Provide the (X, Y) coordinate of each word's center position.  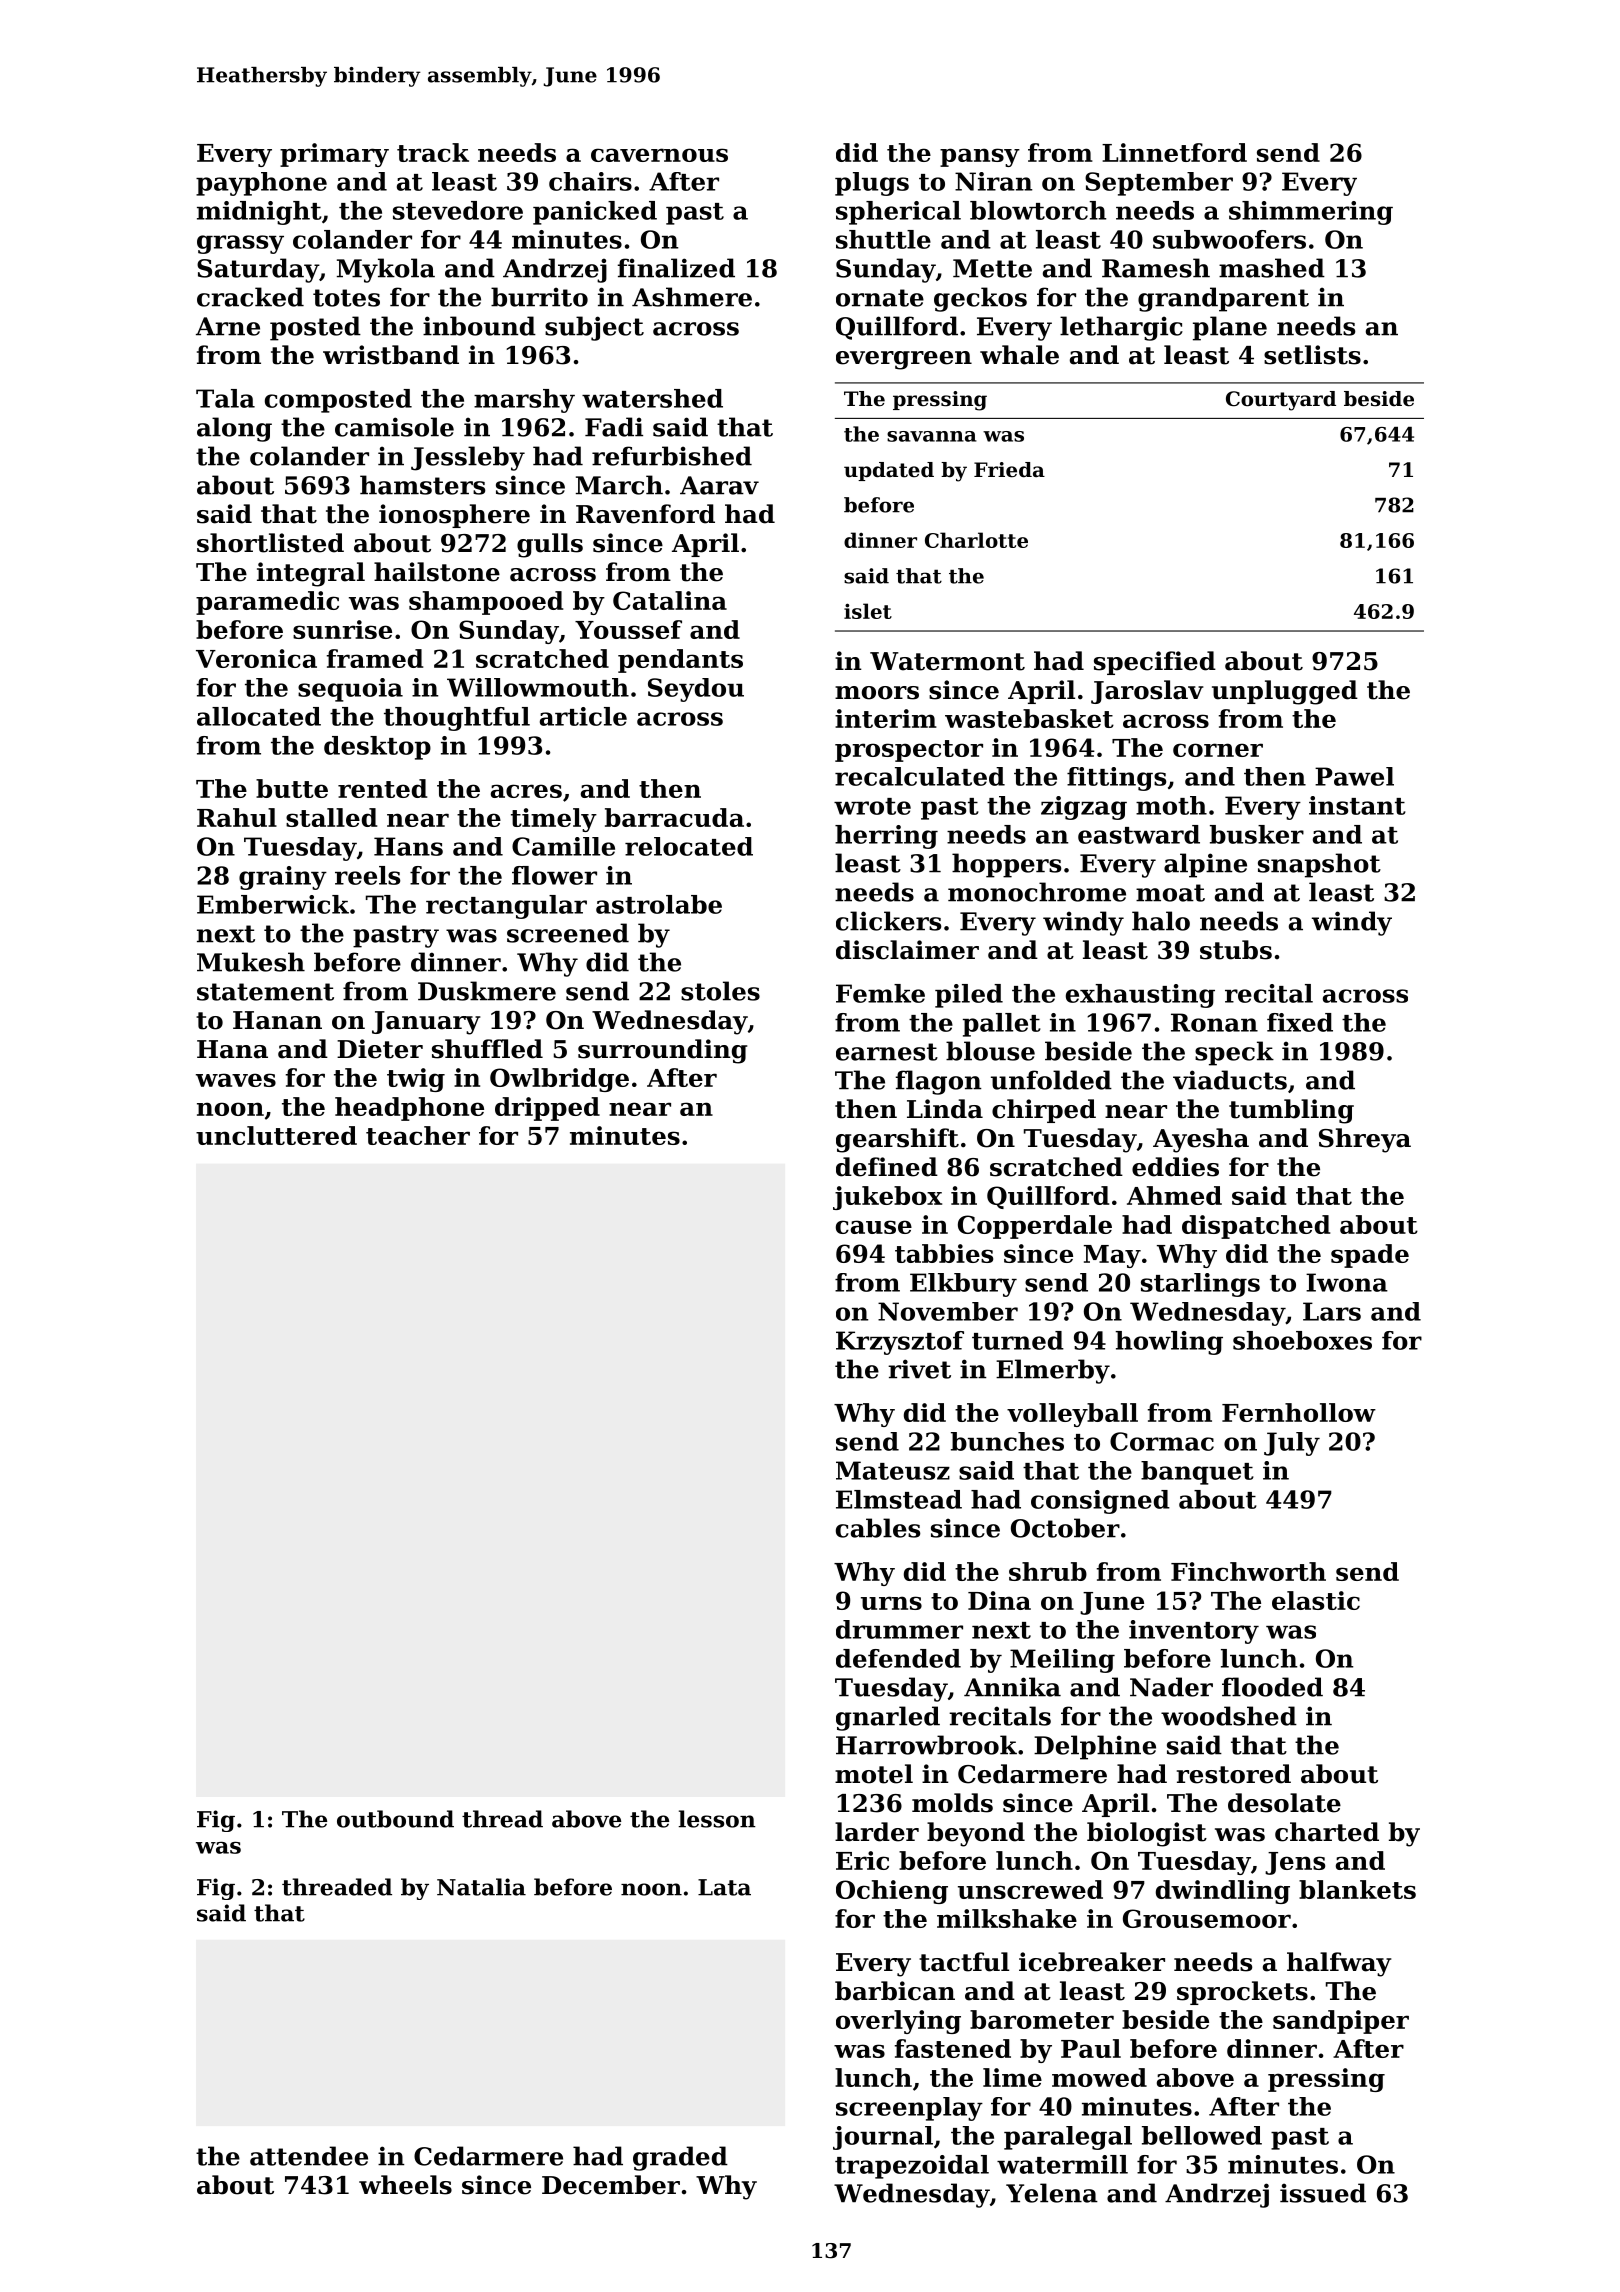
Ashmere (692, 297)
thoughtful (457, 719)
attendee (309, 2156)
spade (1370, 1256)
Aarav (719, 485)
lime (1012, 2077)
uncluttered (276, 1135)
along (234, 429)
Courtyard (1281, 401)
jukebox (887, 1198)
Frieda (1009, 470)
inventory (1194, 1632)
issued (1323, 2193)
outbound (395, 1819)
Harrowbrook (926, 1745)
